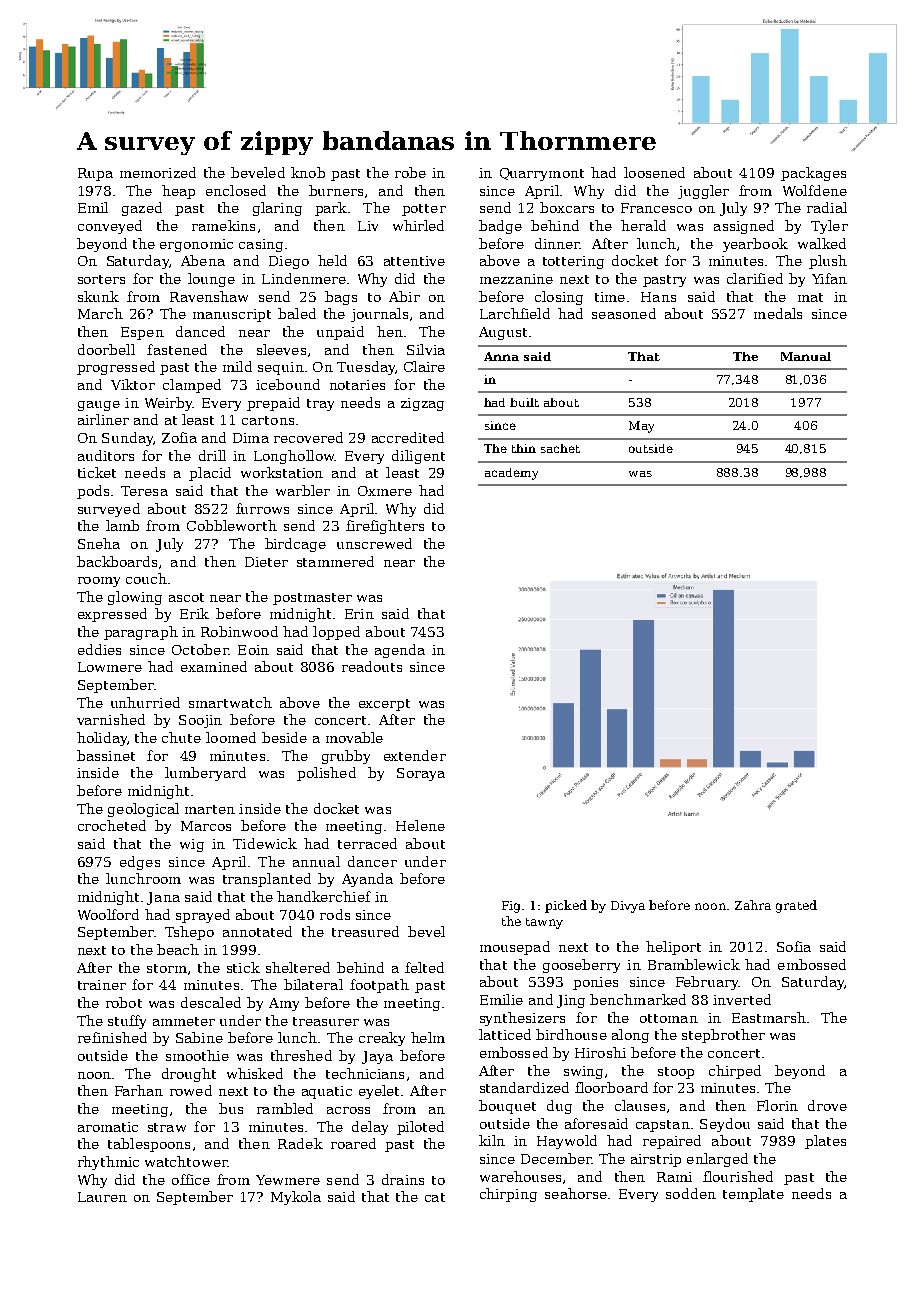 The width and height of the screenshot is (924, 1314). What do you see at coordinates (102, 1197) in the screenshot?
I see `Lauren` at bounding box center [102, 1197].
